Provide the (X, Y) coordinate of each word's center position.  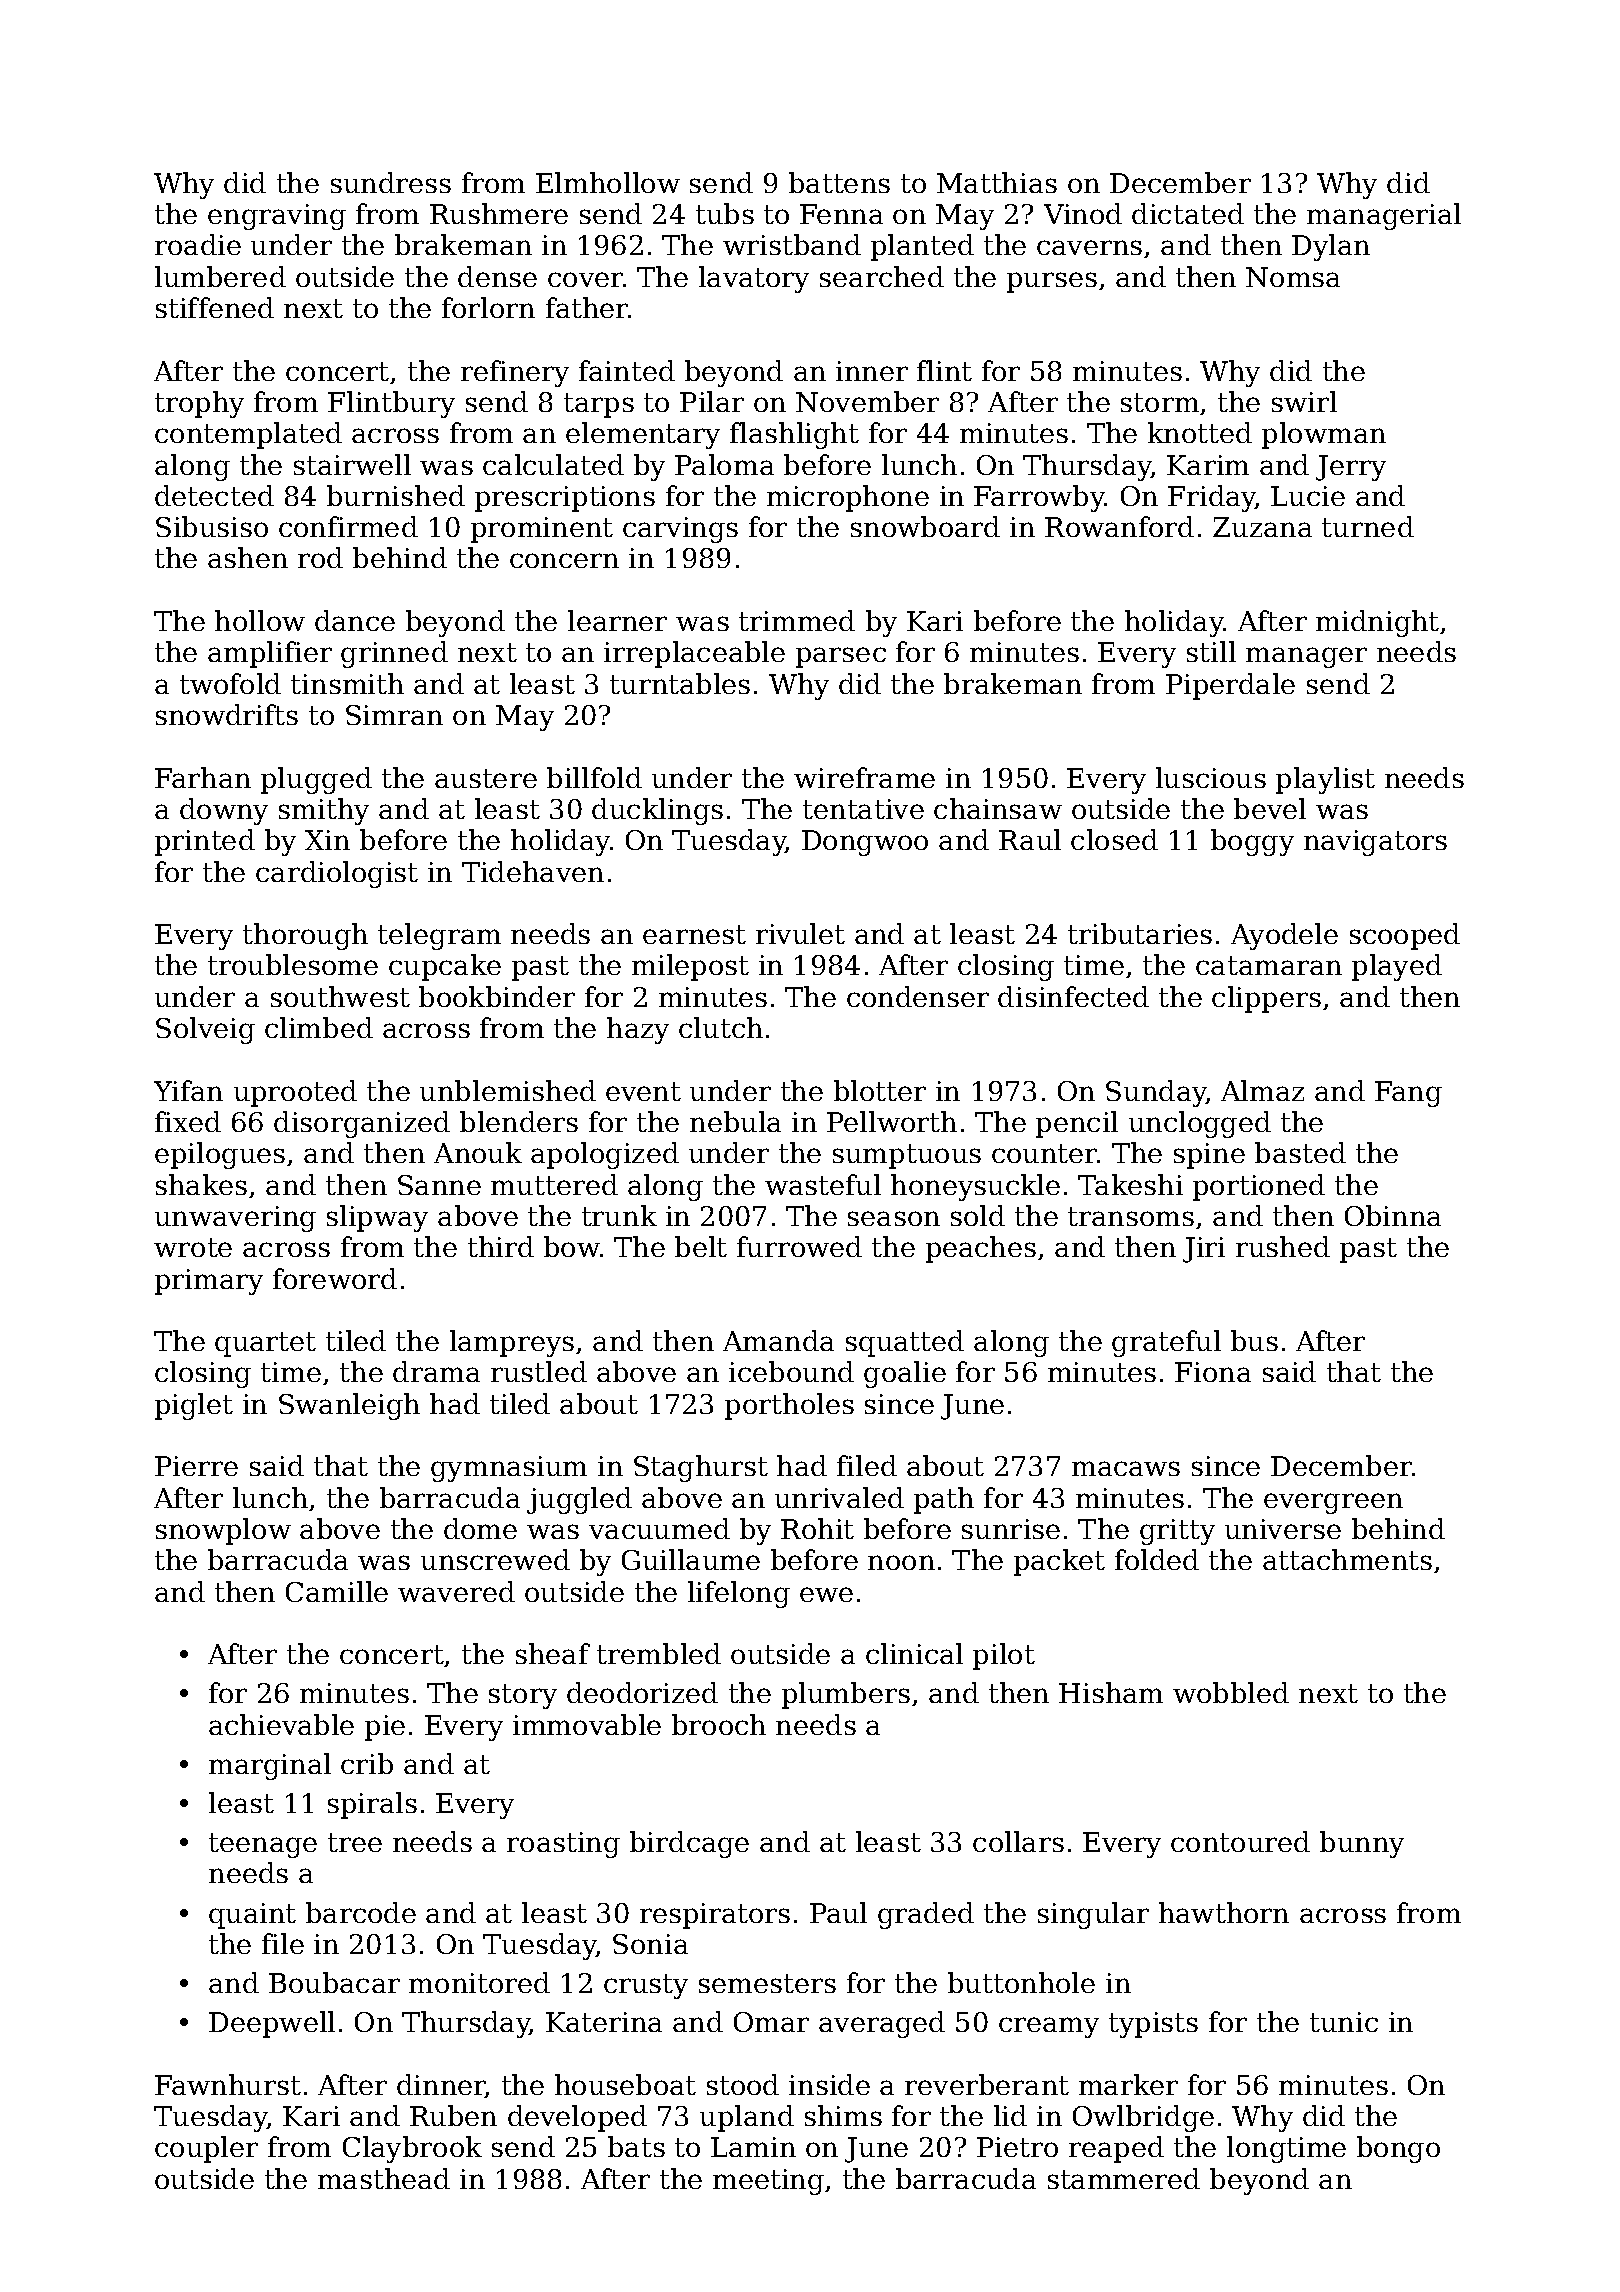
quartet (265, 1344)
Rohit (817, 1528)
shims (843, 2115)
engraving (277, 217)
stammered (1124, 2178)
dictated (1188, 213)
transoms (1131, 1216)
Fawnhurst (228, 2084)
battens (839, 182)
